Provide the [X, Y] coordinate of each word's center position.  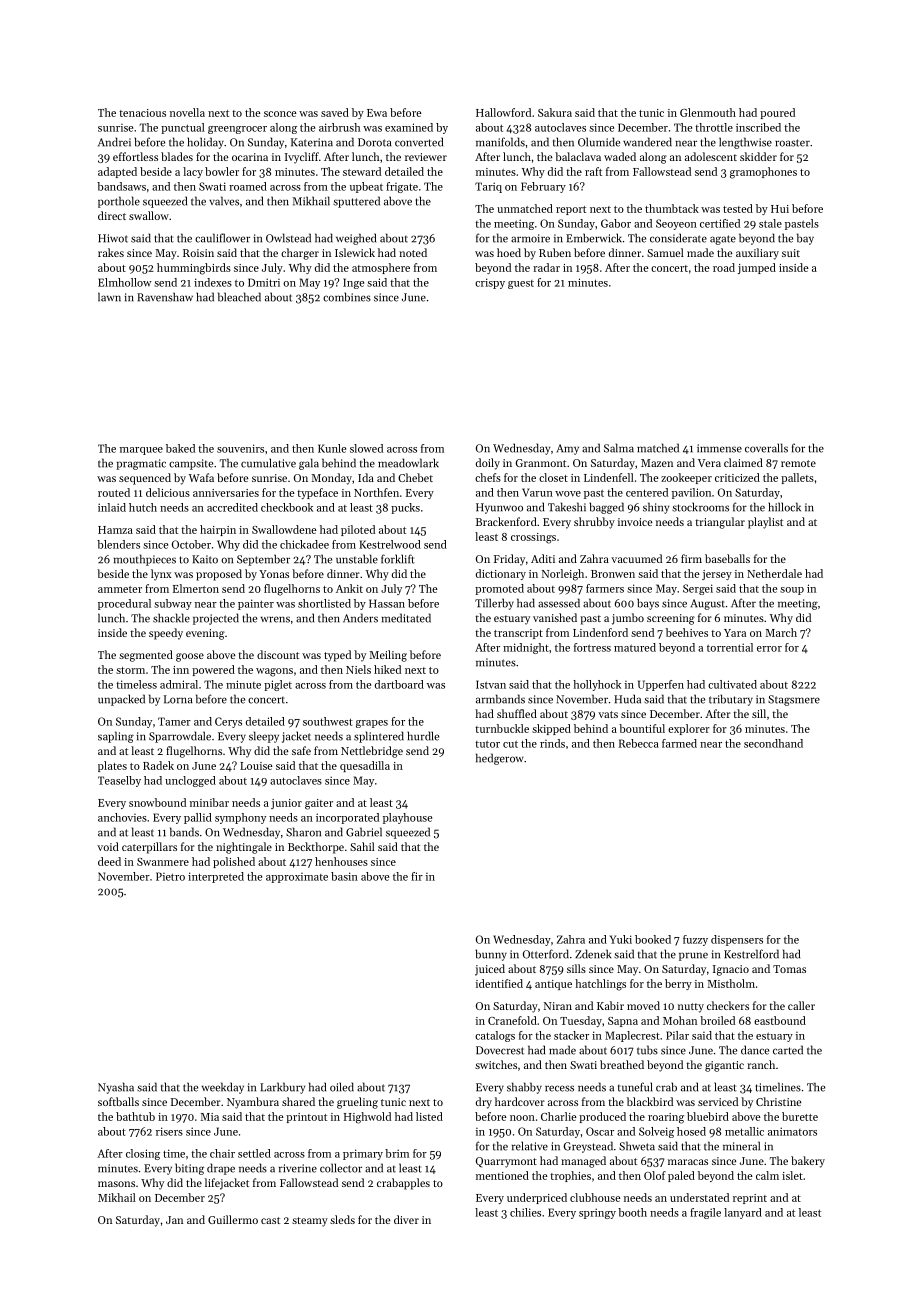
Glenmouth [708, 112]
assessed [559, 603]
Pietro [170, 876]
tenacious [142, 113]
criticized [737, 477]
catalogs [495, 1036]
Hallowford [503, 112]
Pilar [677, 1035]
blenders [118, 544]
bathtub [135, 1116]
